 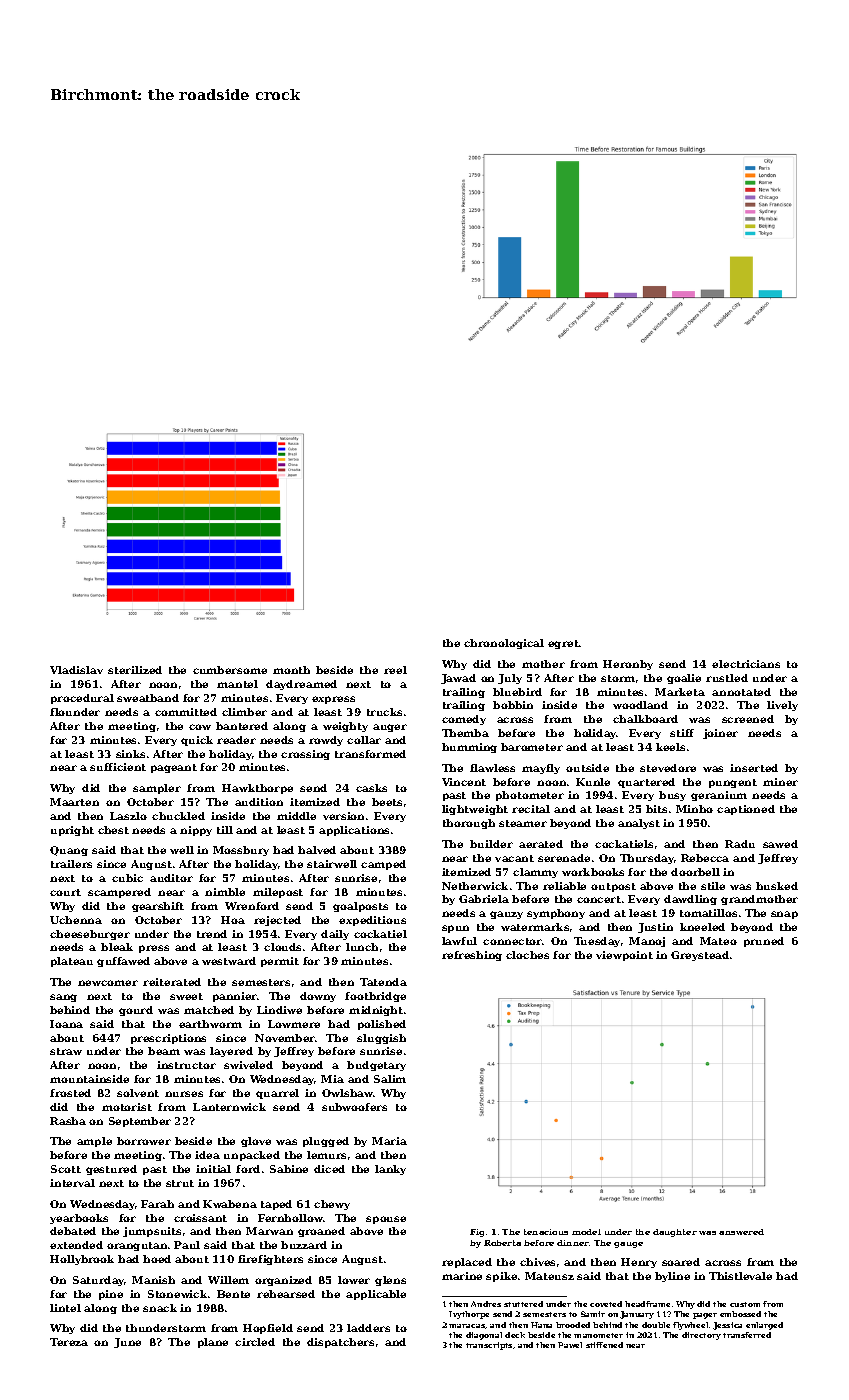 I want to click on guffawed, so click(x=123, y=962).
